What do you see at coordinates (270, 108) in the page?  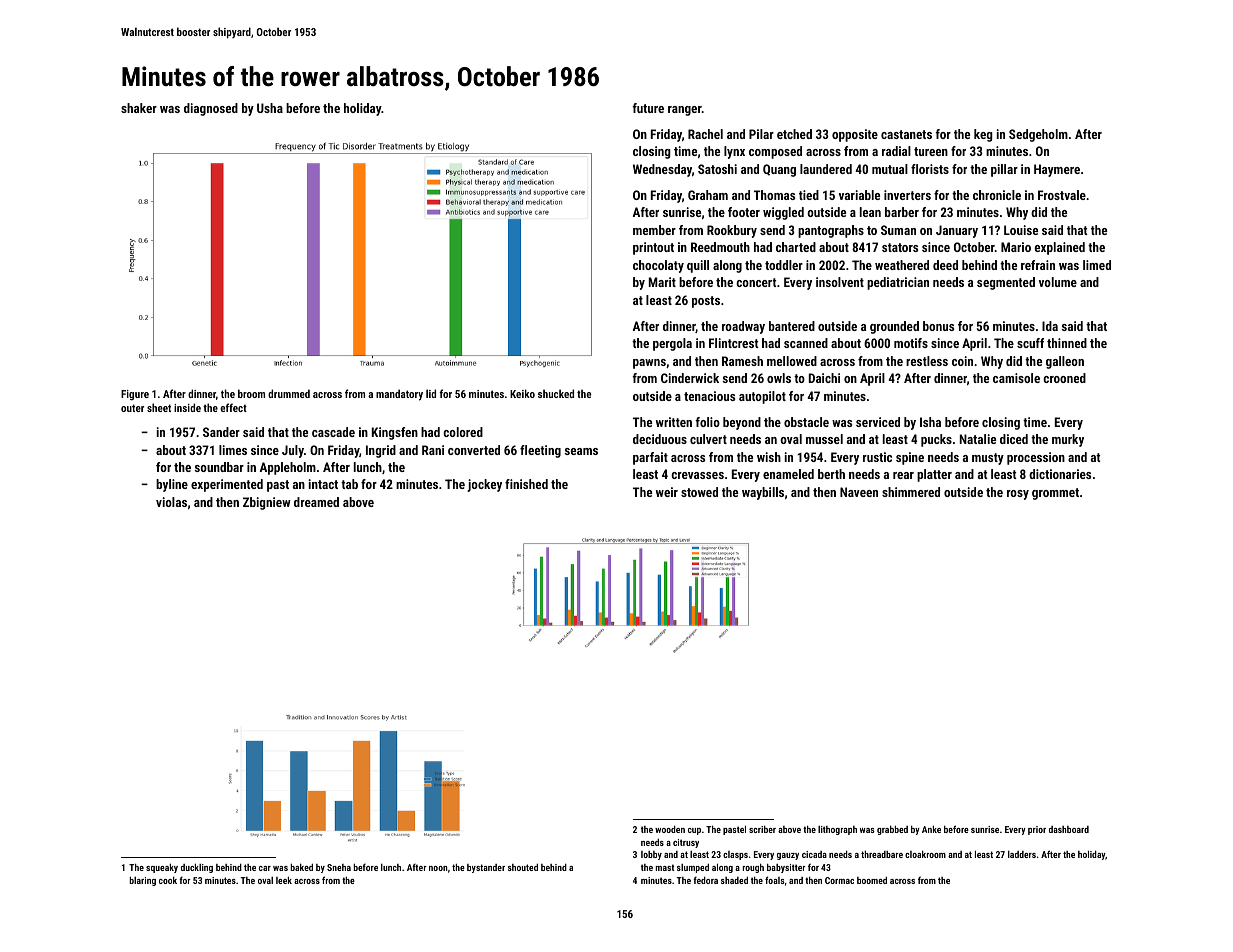 I see `Usha` at bounding box center [270, 108].
